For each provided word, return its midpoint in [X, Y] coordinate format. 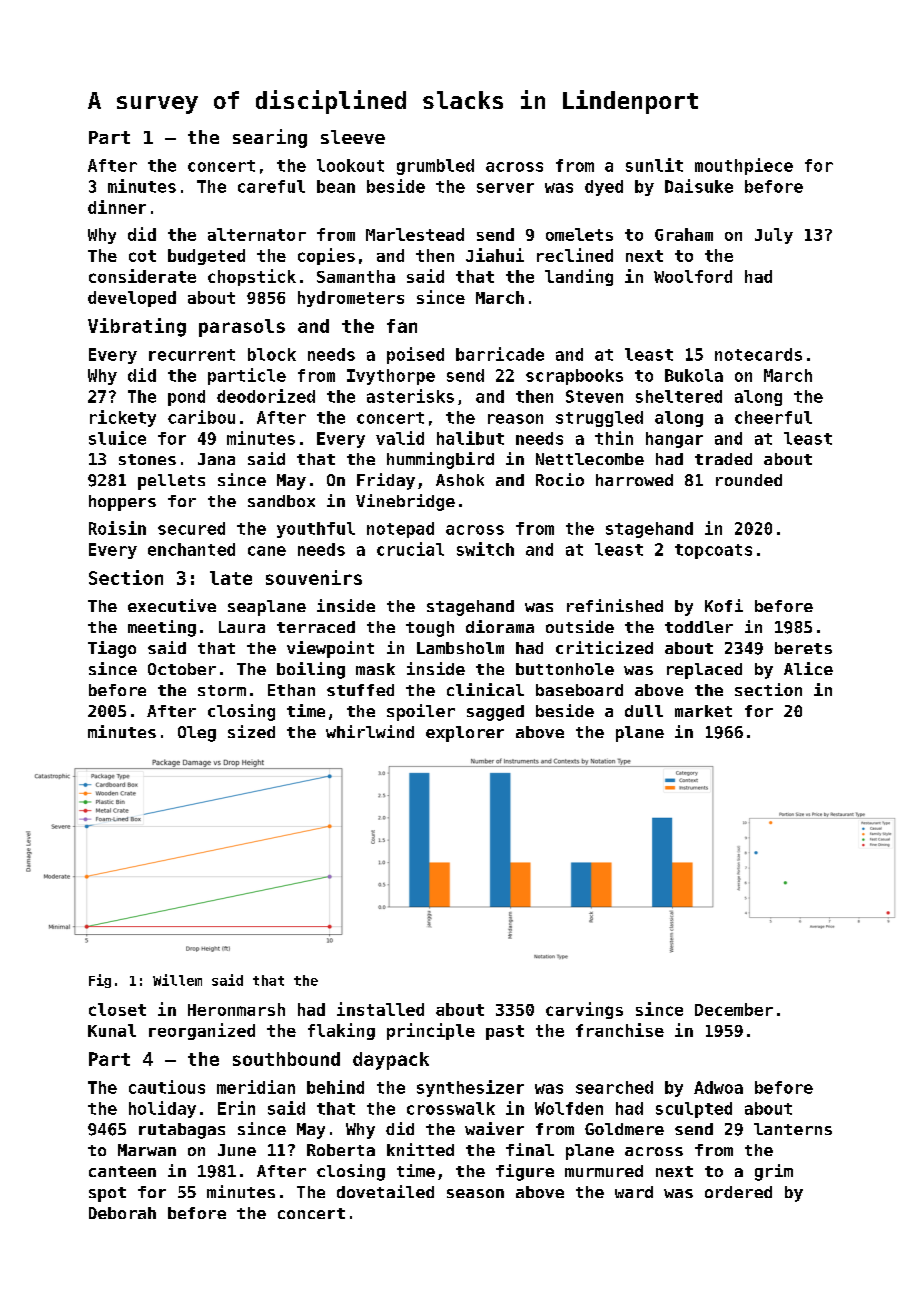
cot [142, 256]
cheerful [773, 417]
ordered [738, 1192]
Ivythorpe [391, 377]
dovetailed [385, 1191]
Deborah [122, 1213]
